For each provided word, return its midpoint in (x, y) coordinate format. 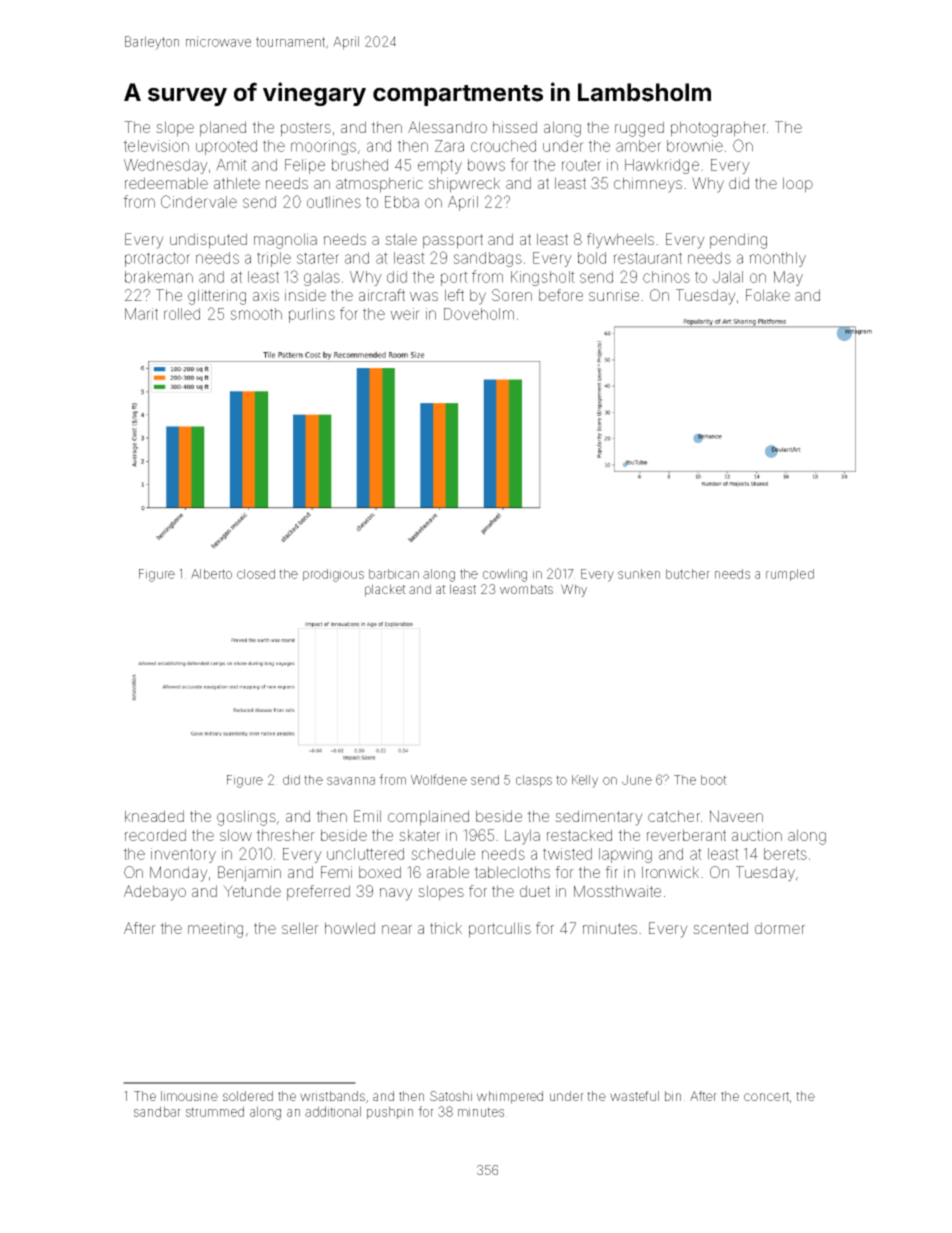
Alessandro (447, 127)
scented (720, 928)
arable (448, 872)
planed (223, 129)
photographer (718, 129)
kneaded (154, 816)
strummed (215, 1111)
